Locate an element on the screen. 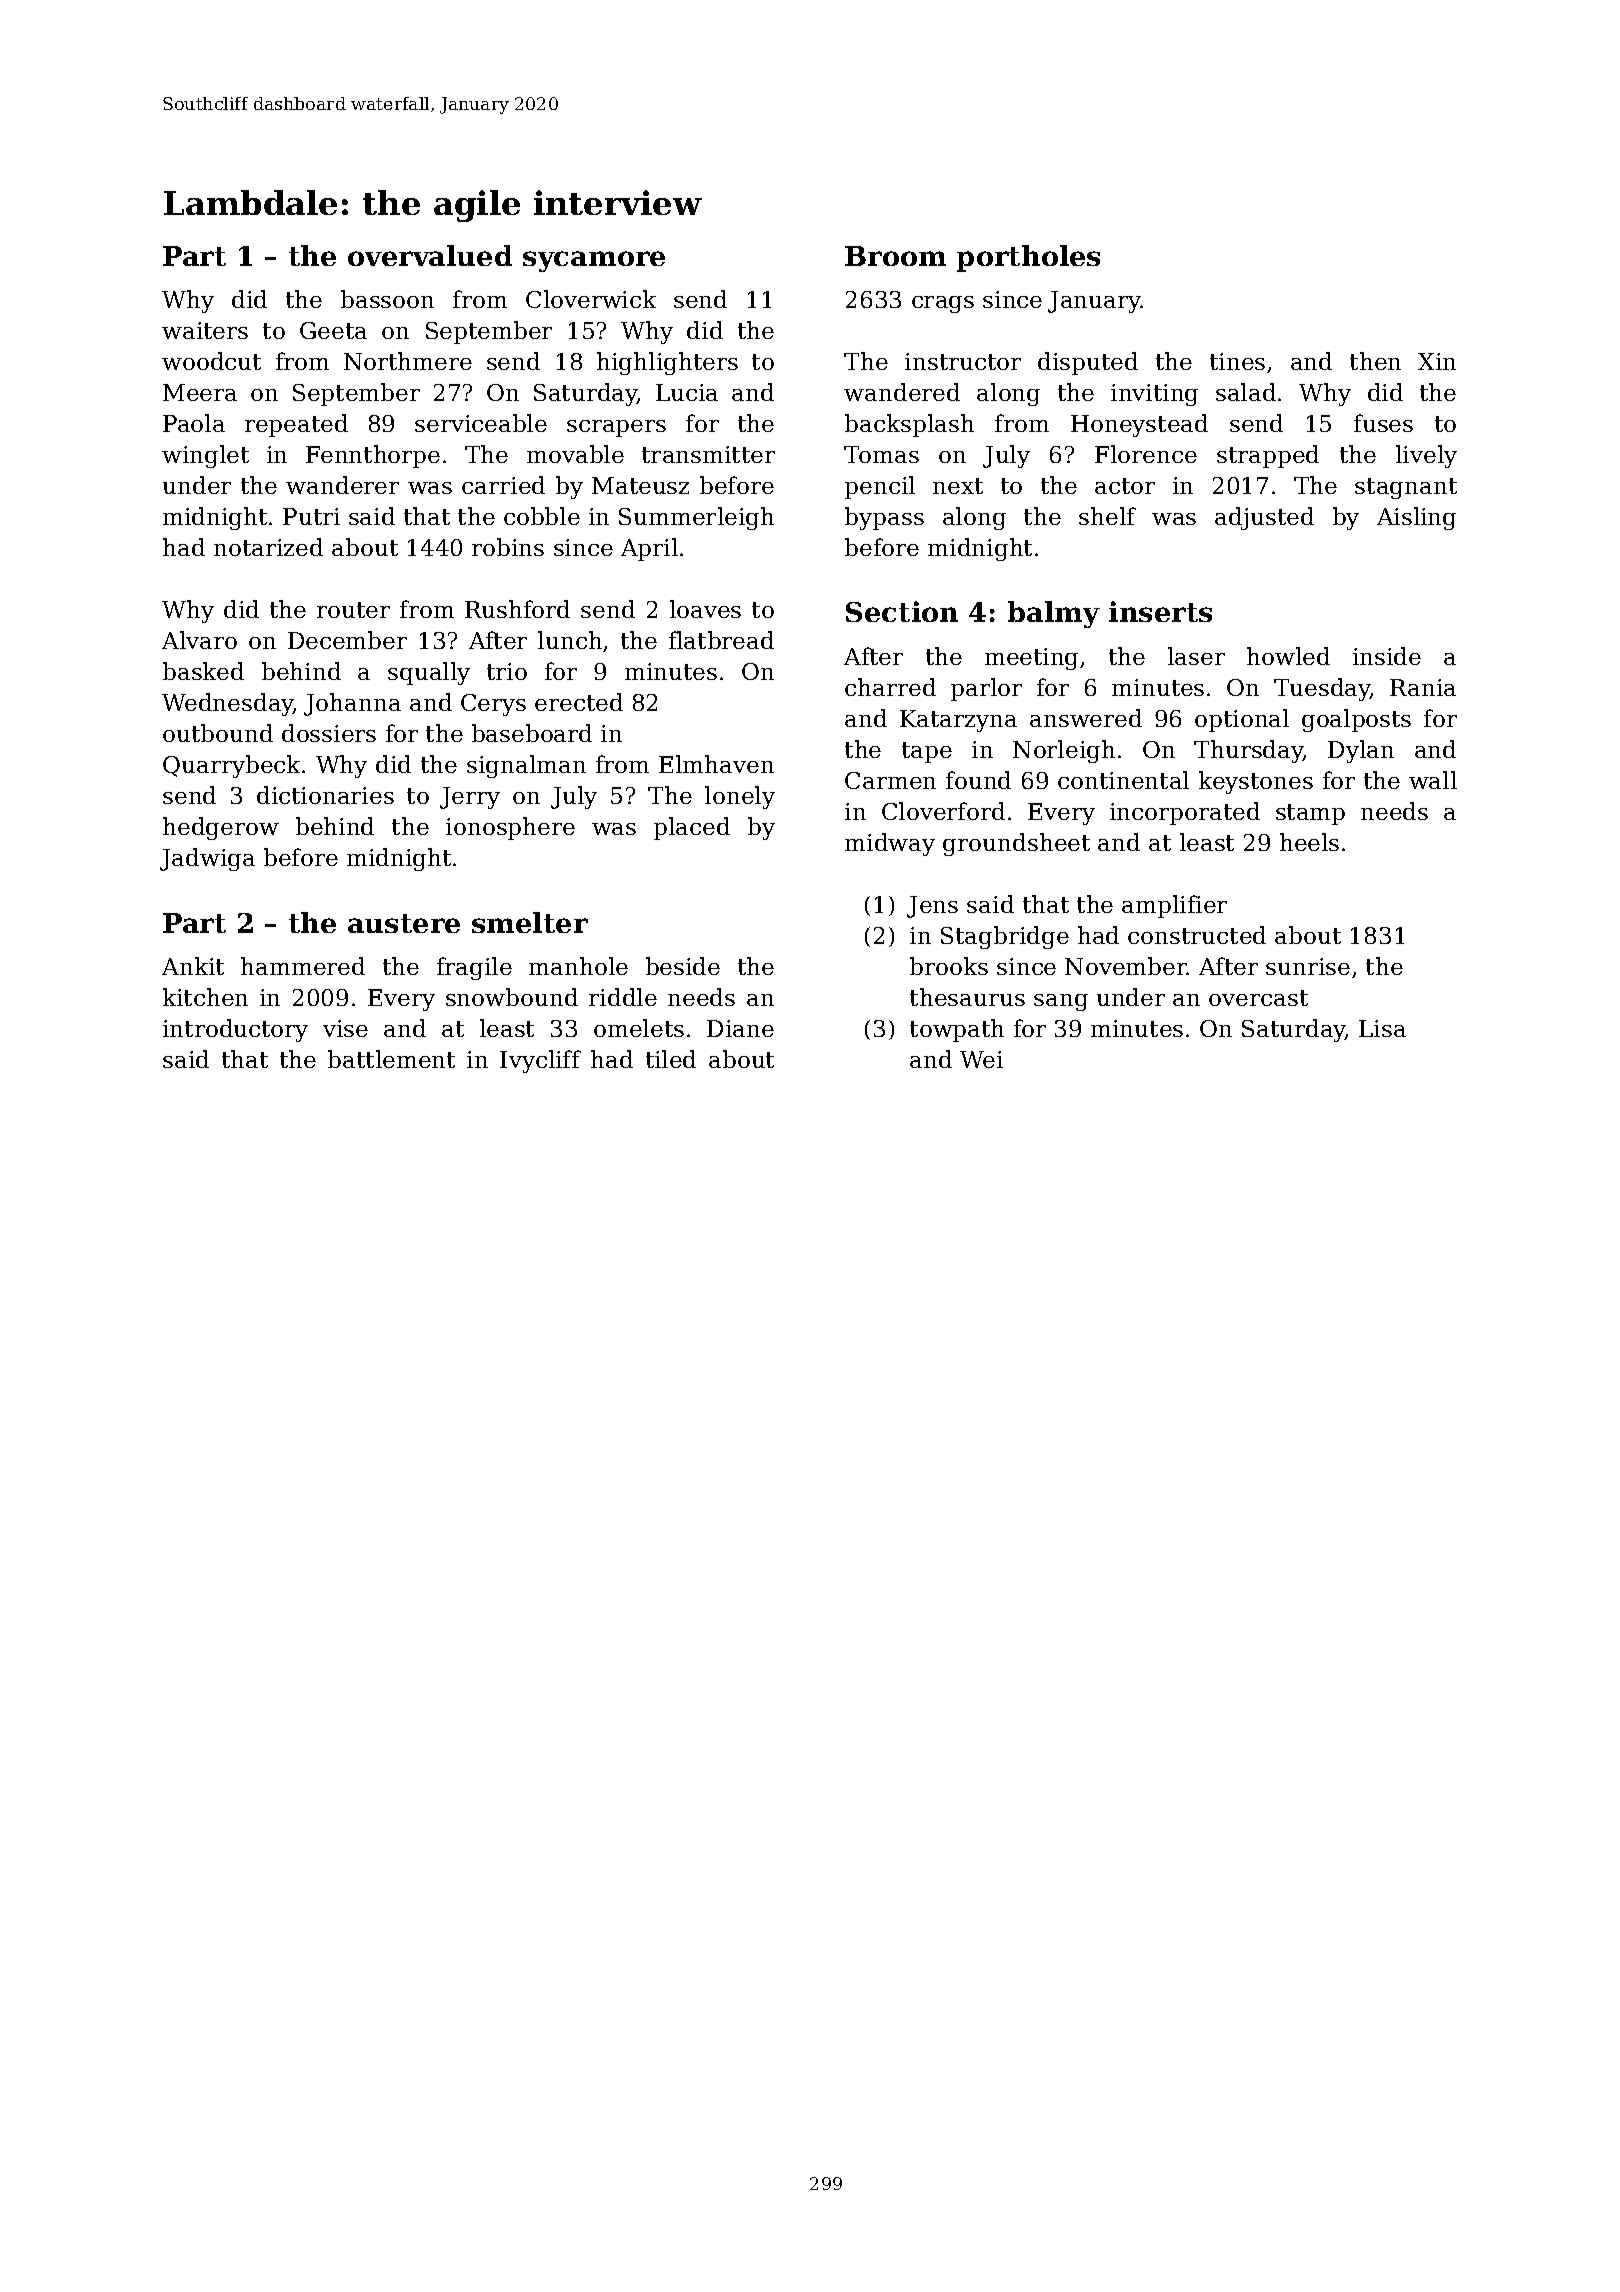  overvalued is located at coordinates (430, 255).
